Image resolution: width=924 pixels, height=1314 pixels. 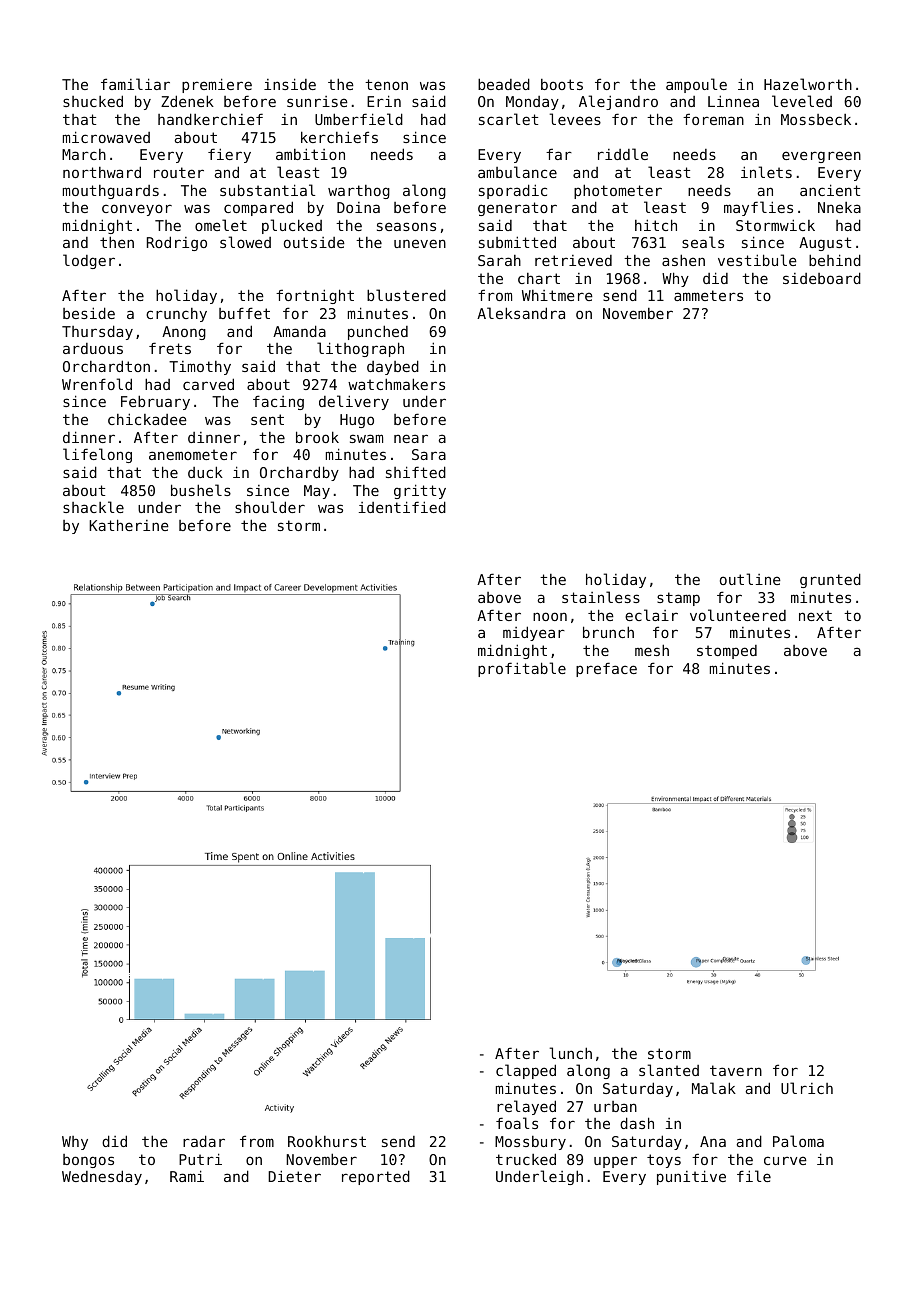 I want to click on stomped, so click(x=727, y=652).
